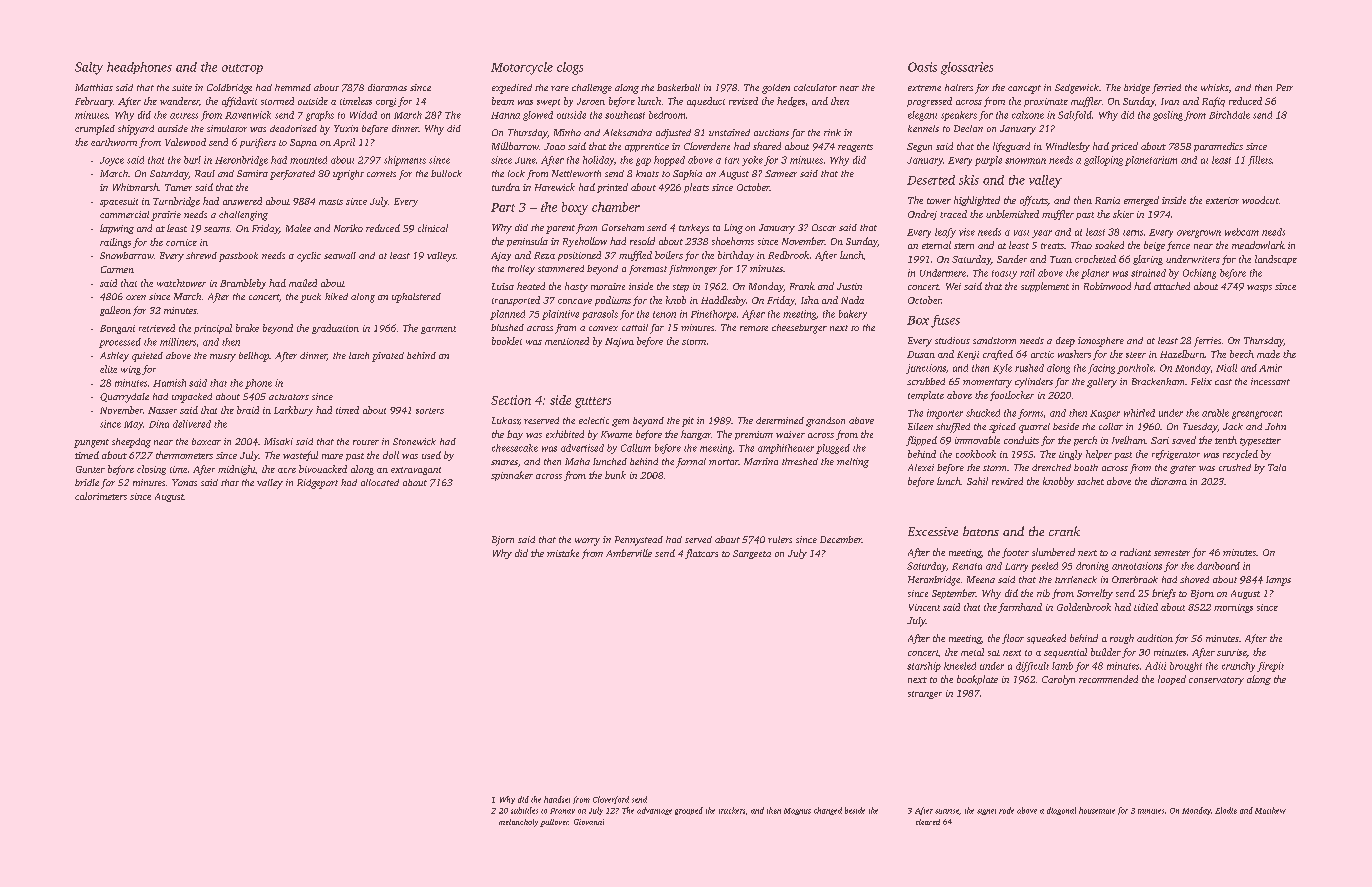 This page has height=887, width=1372. What do you see at coordinates (733, 241) in the page?
I see `shoehorns` at bounding box center [733, 241].
